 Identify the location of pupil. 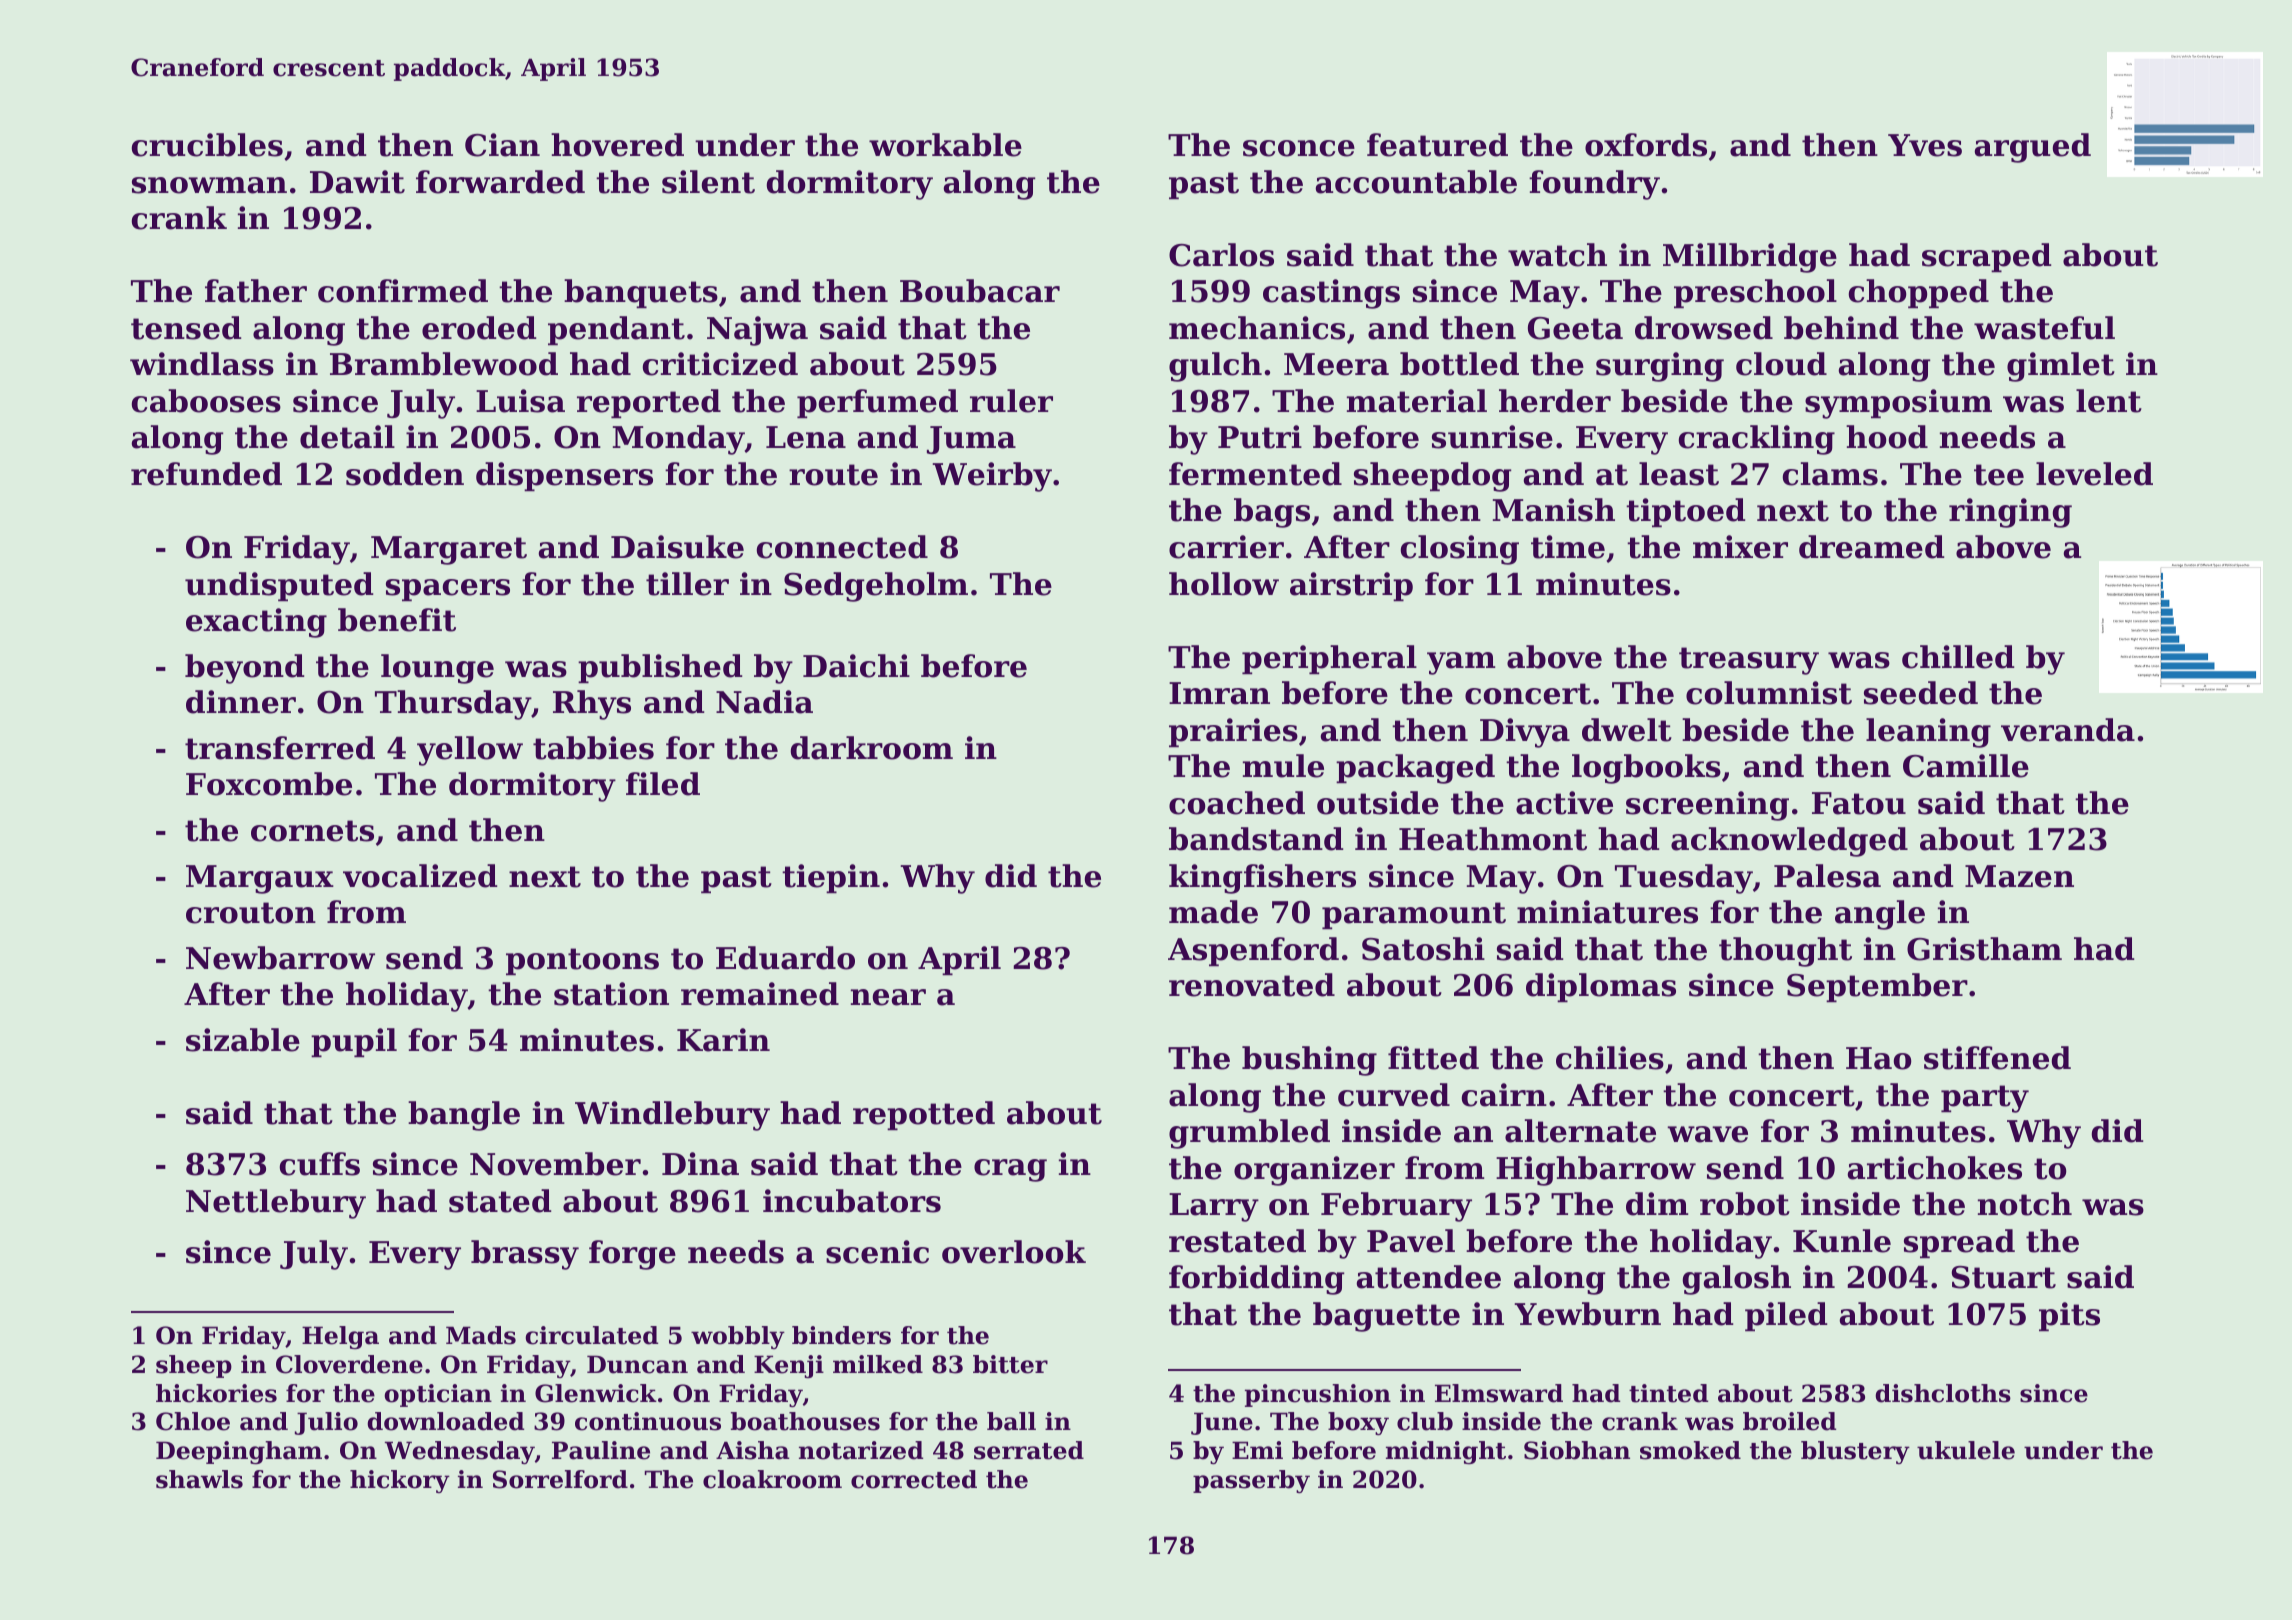
(354, 1042).
